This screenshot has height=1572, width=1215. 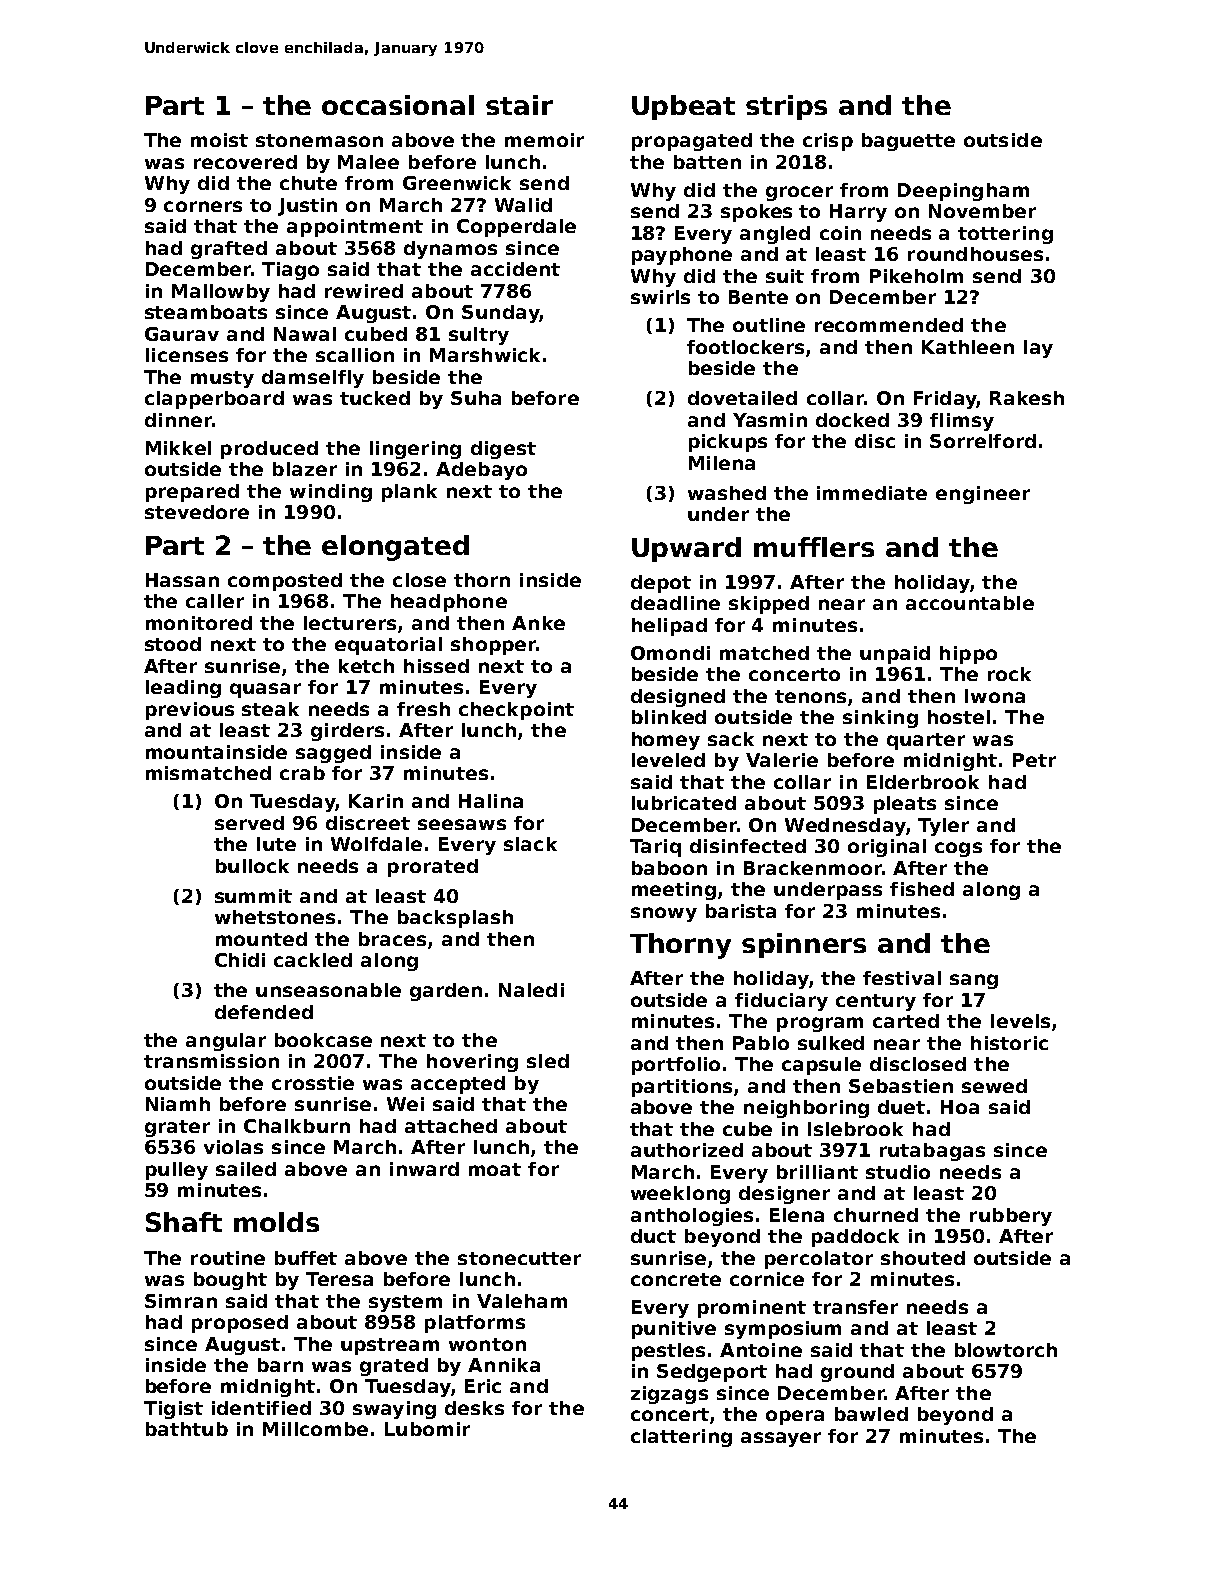 I want to click on Lubomir, so click(x=427, y=1429).
